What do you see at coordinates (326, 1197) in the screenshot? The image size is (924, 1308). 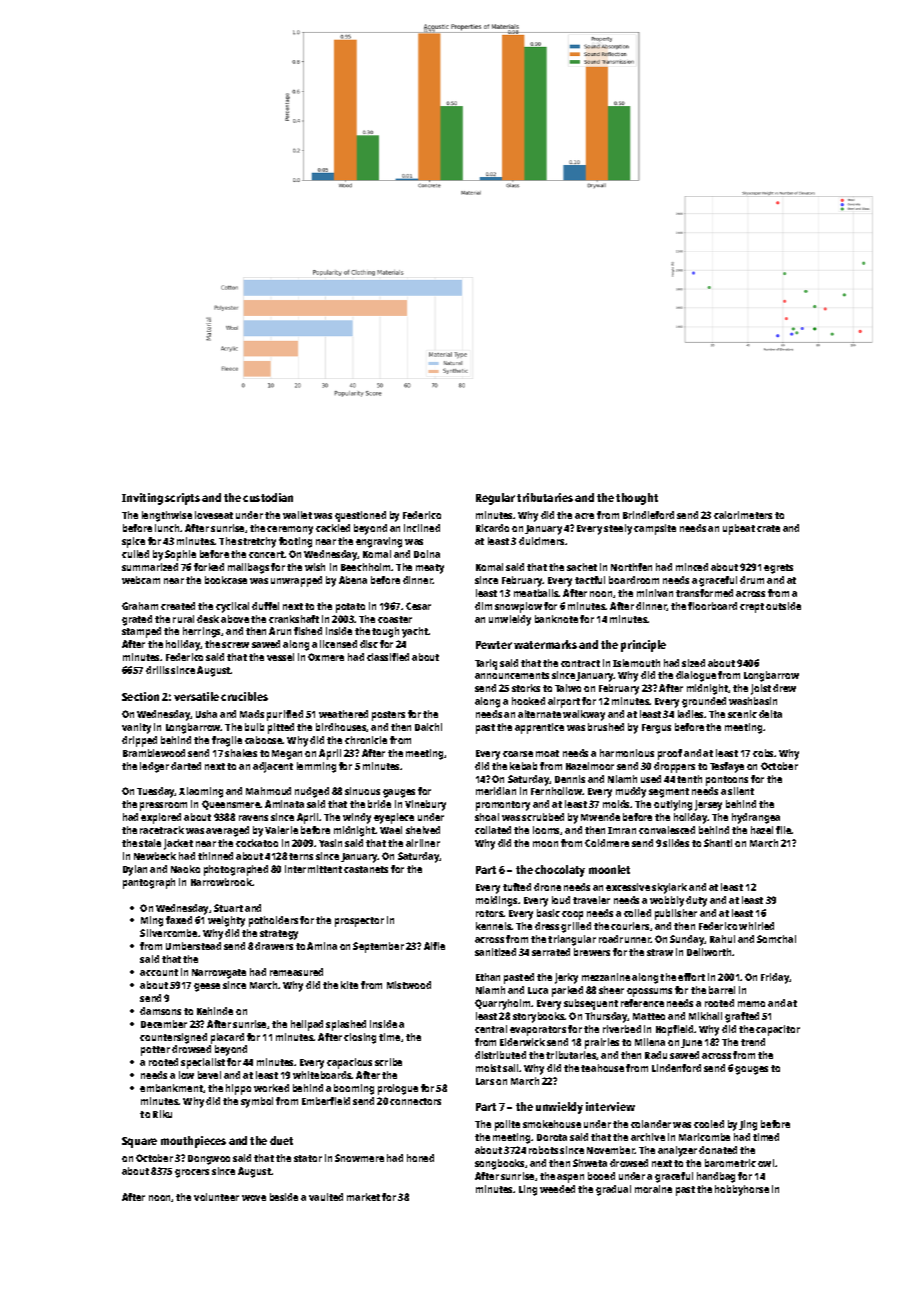 I see `vaulted` at bounding box center [326, 1197].
